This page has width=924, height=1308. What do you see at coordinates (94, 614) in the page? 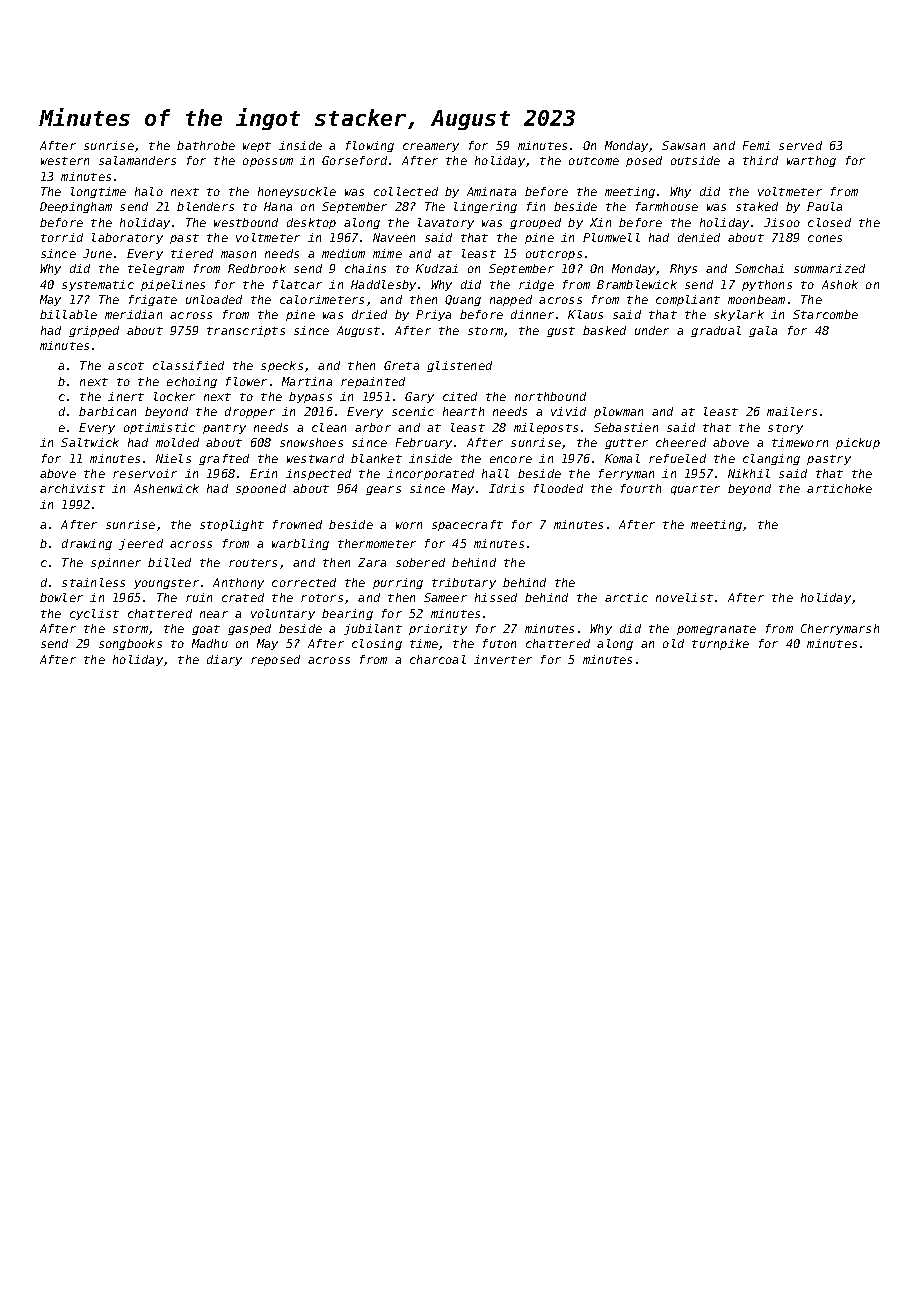
I see `cyclist` at bounding box center [94, 614].
